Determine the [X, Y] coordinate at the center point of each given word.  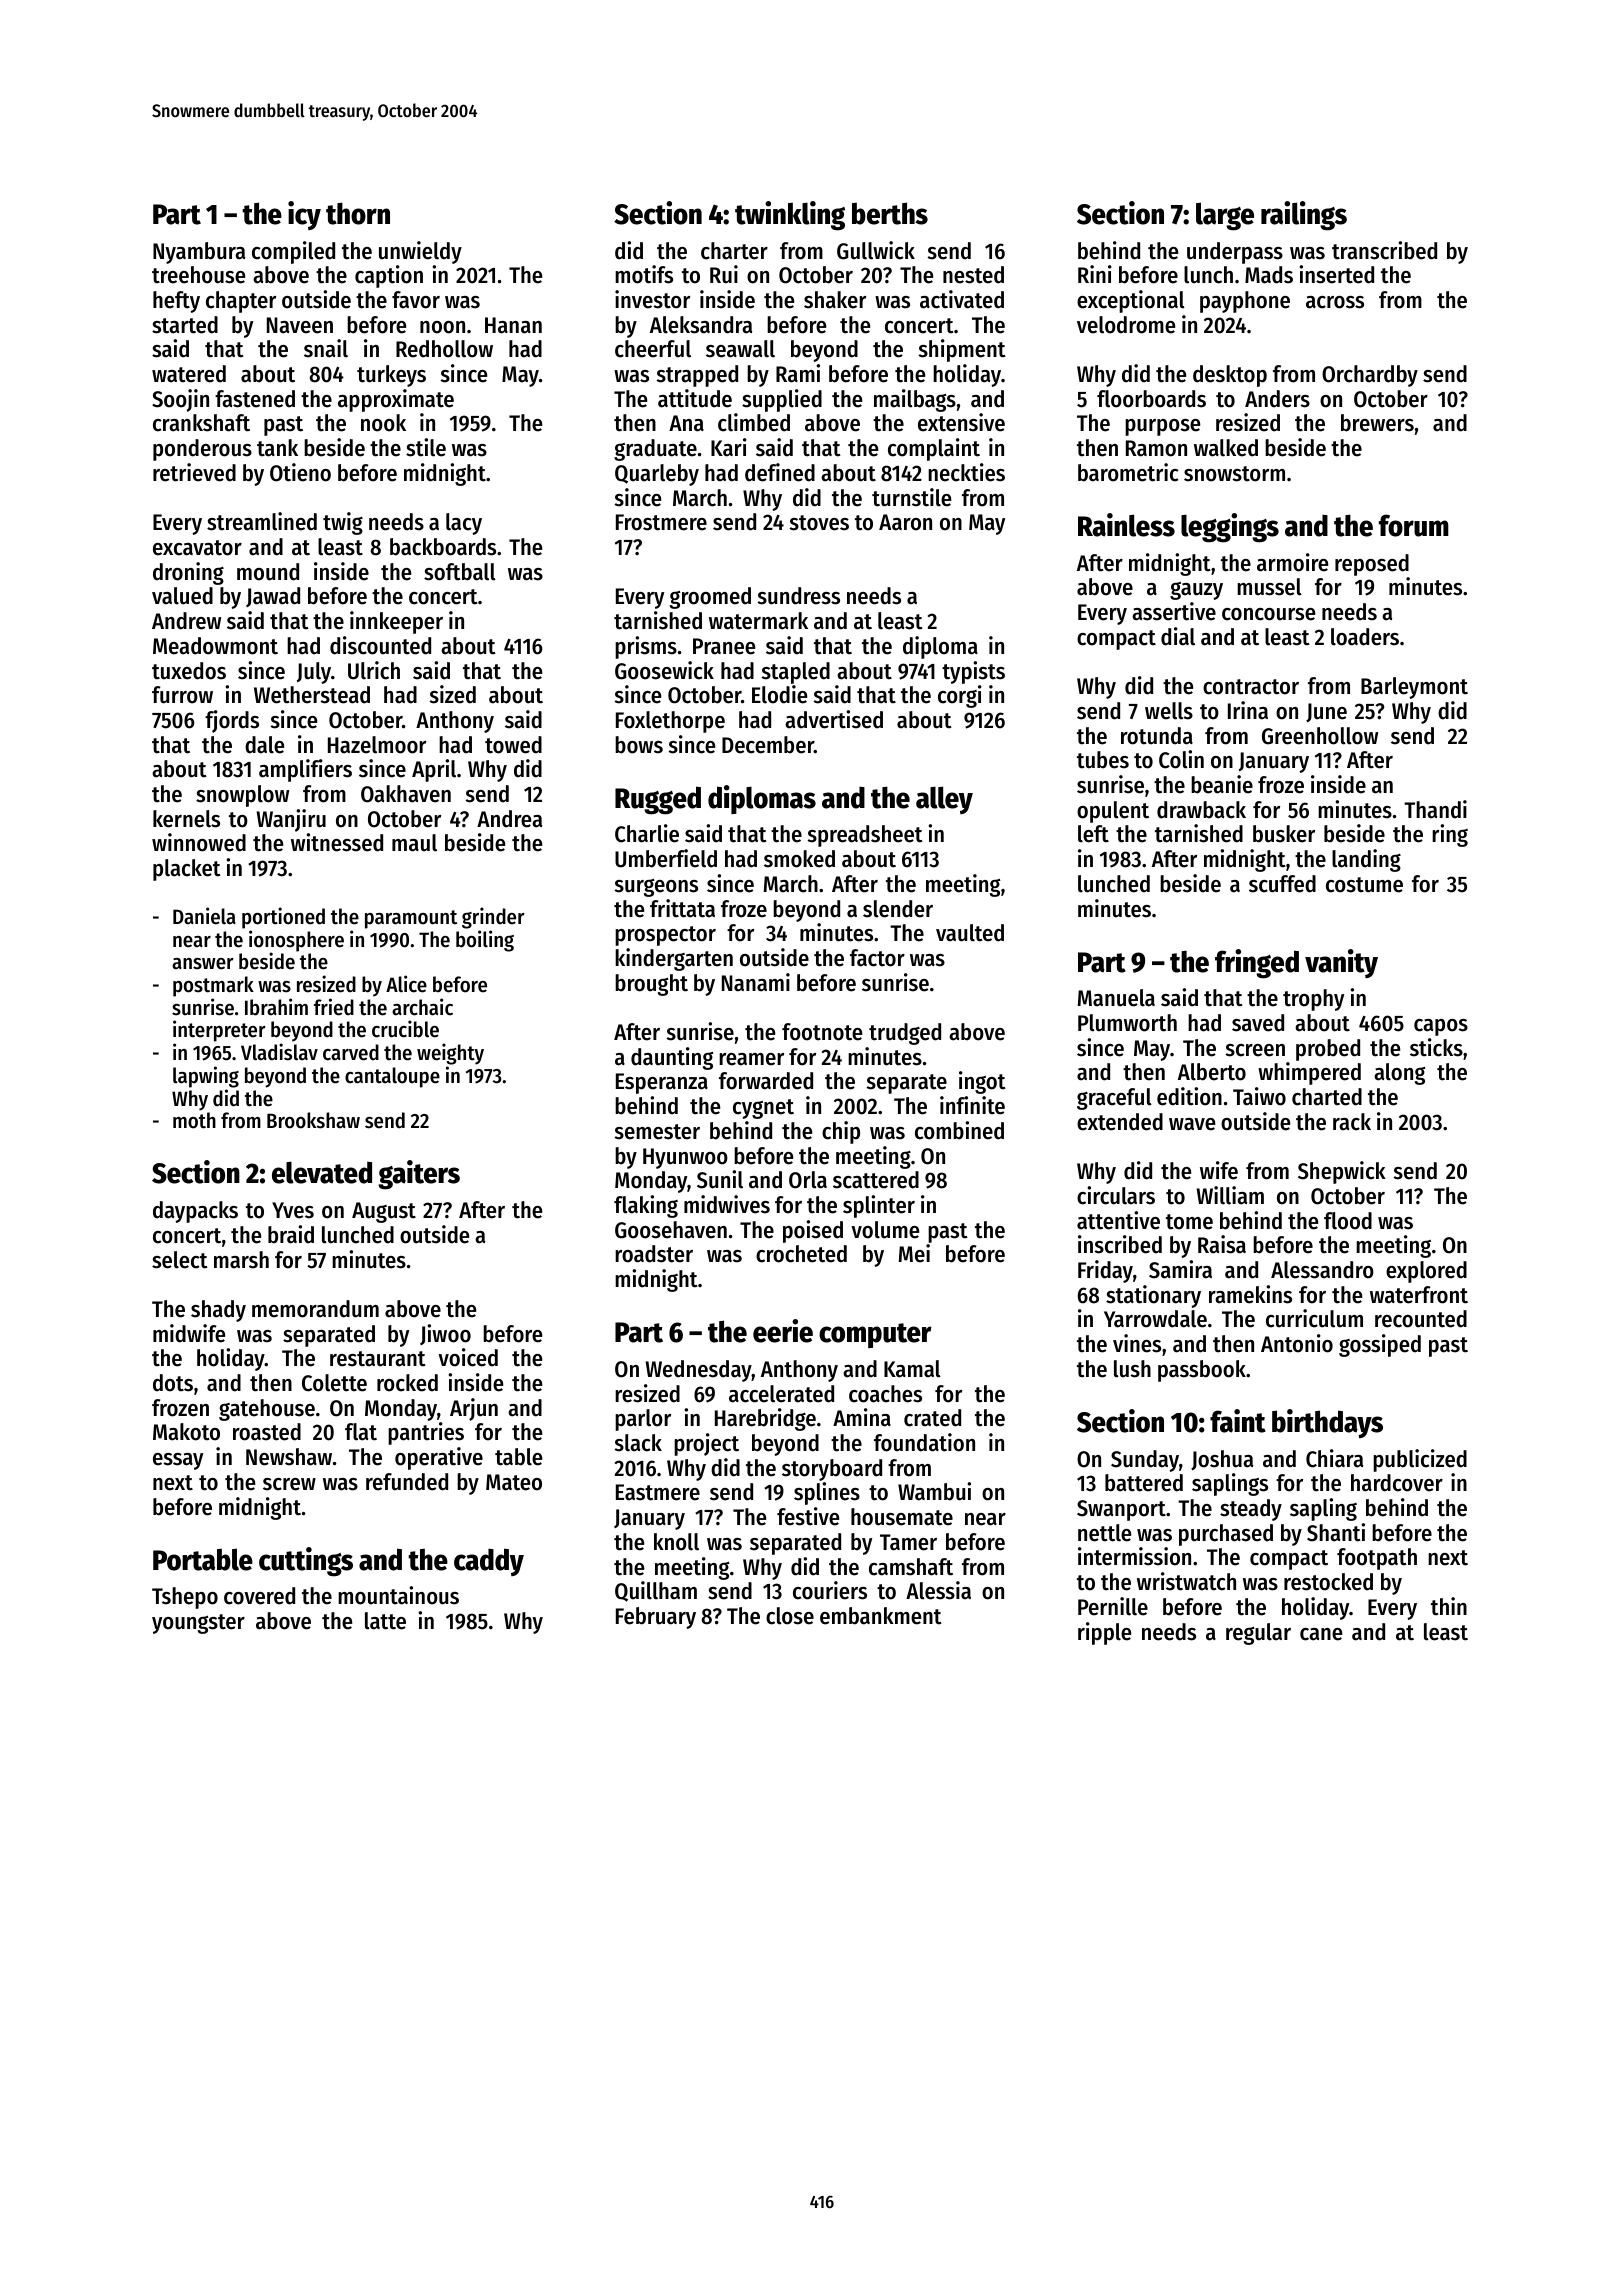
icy [304, 215]
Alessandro [1322, 1270]
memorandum [315, 1309]
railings [1304, 216]
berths [890, 213]
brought [651, 985]
